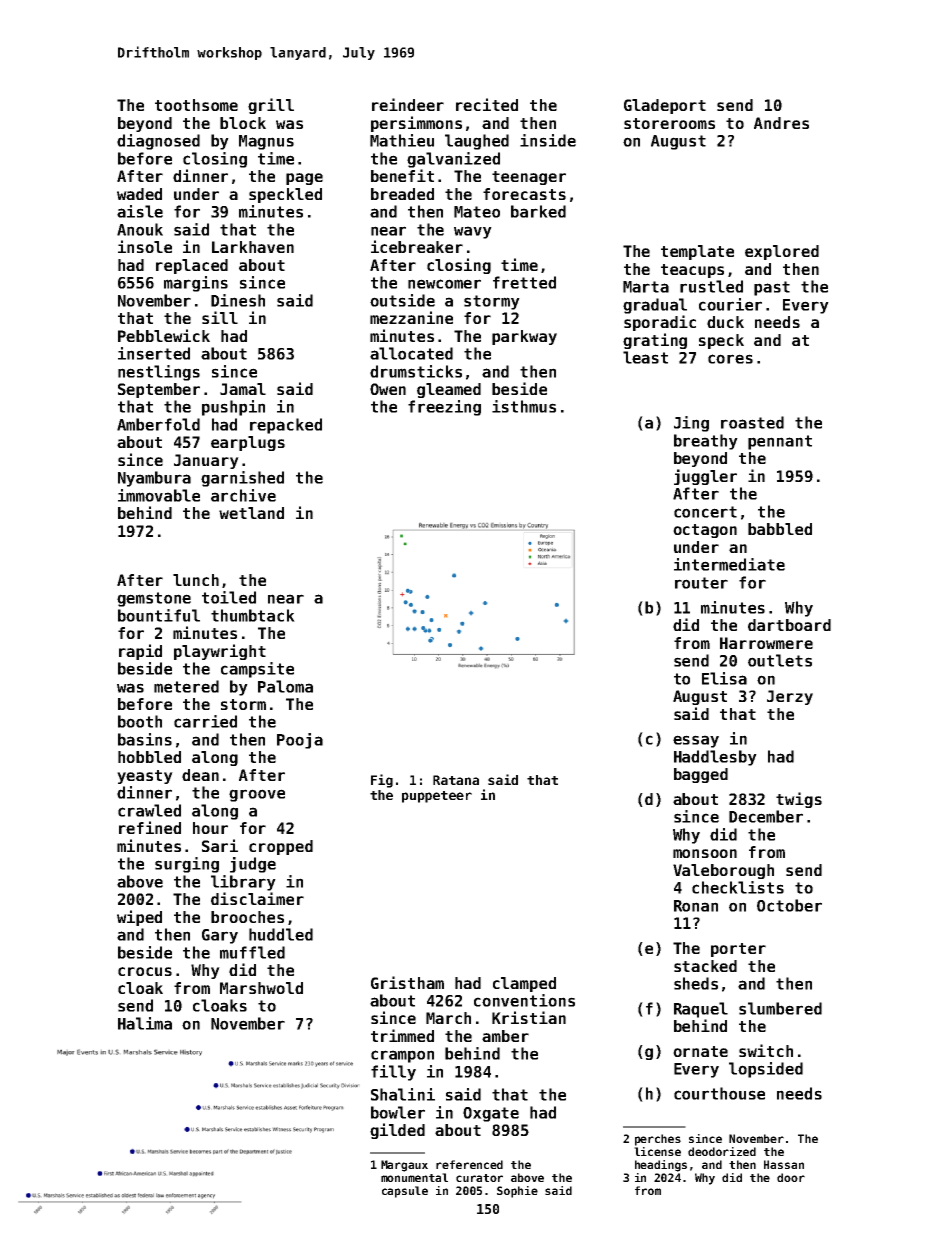  Describe the element at coordinates (253, 247) in the screenshot. I see `Larkhaven` at that location.
